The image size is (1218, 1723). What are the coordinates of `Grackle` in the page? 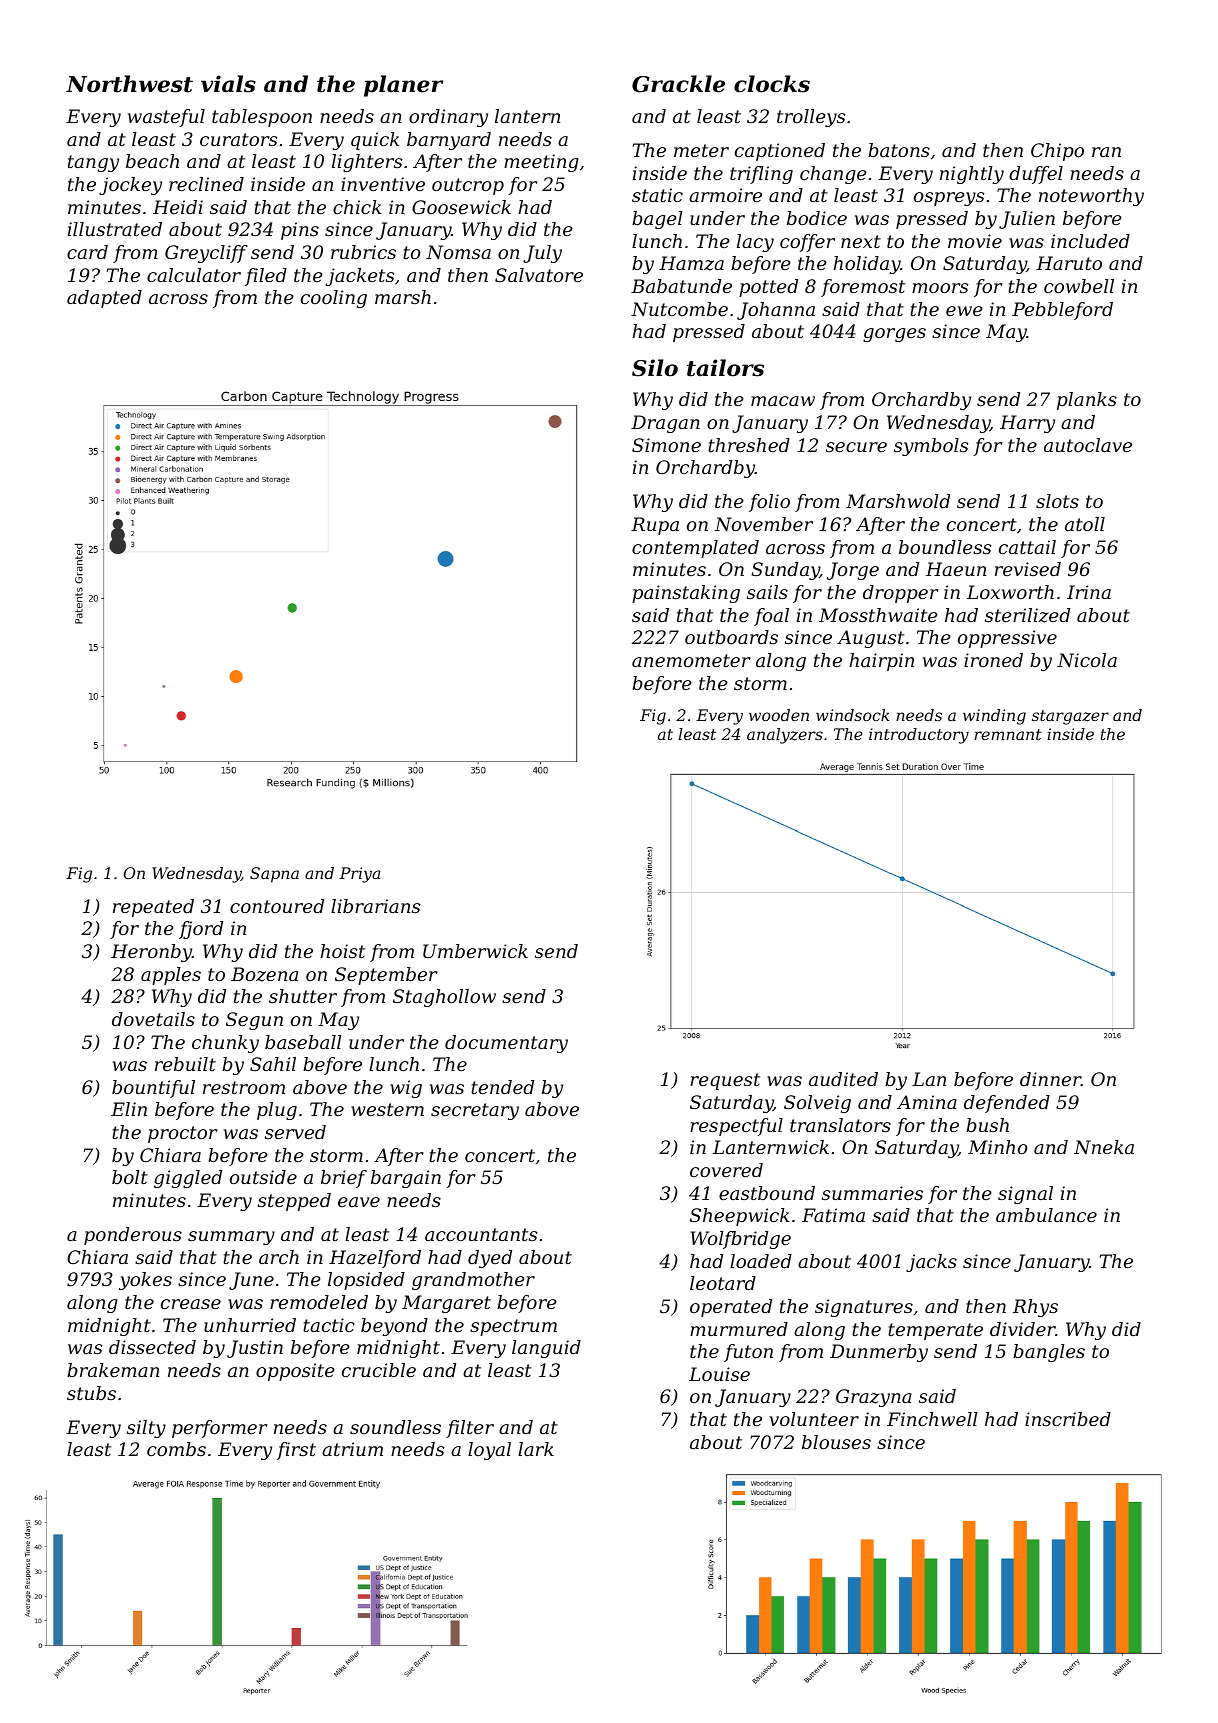 It's located at (678, 84).
